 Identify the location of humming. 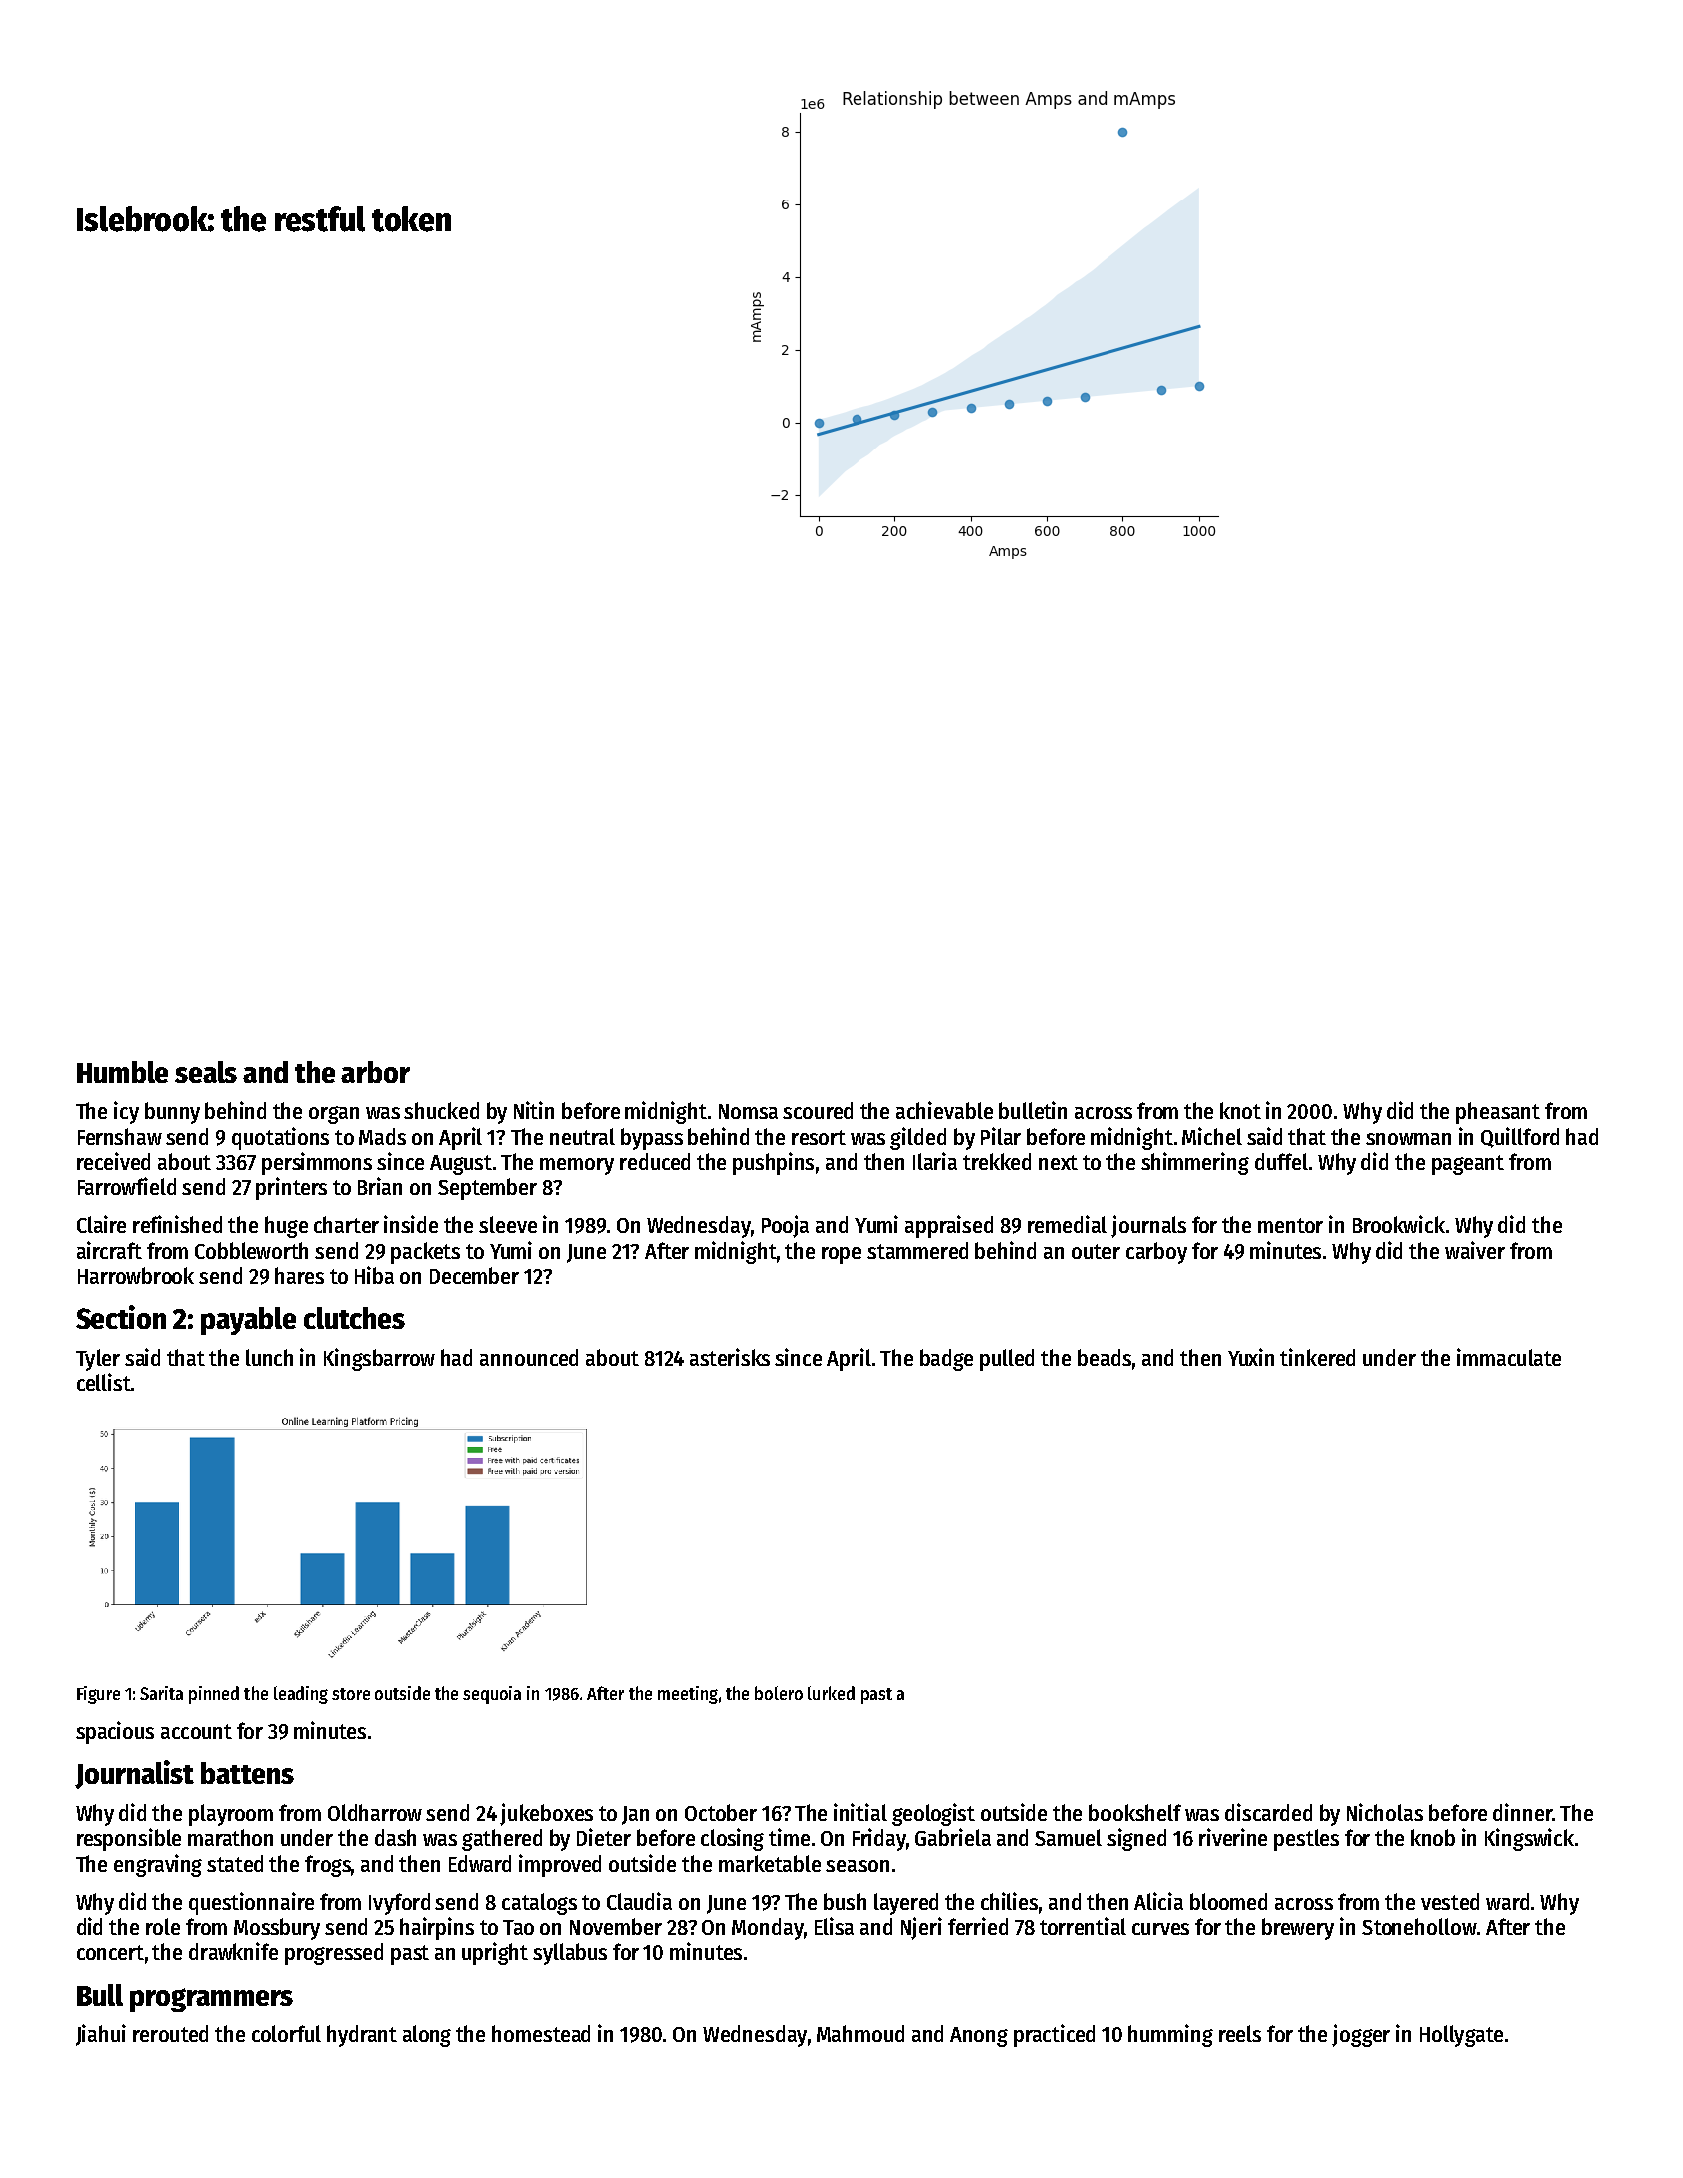
(1170, 2035).
